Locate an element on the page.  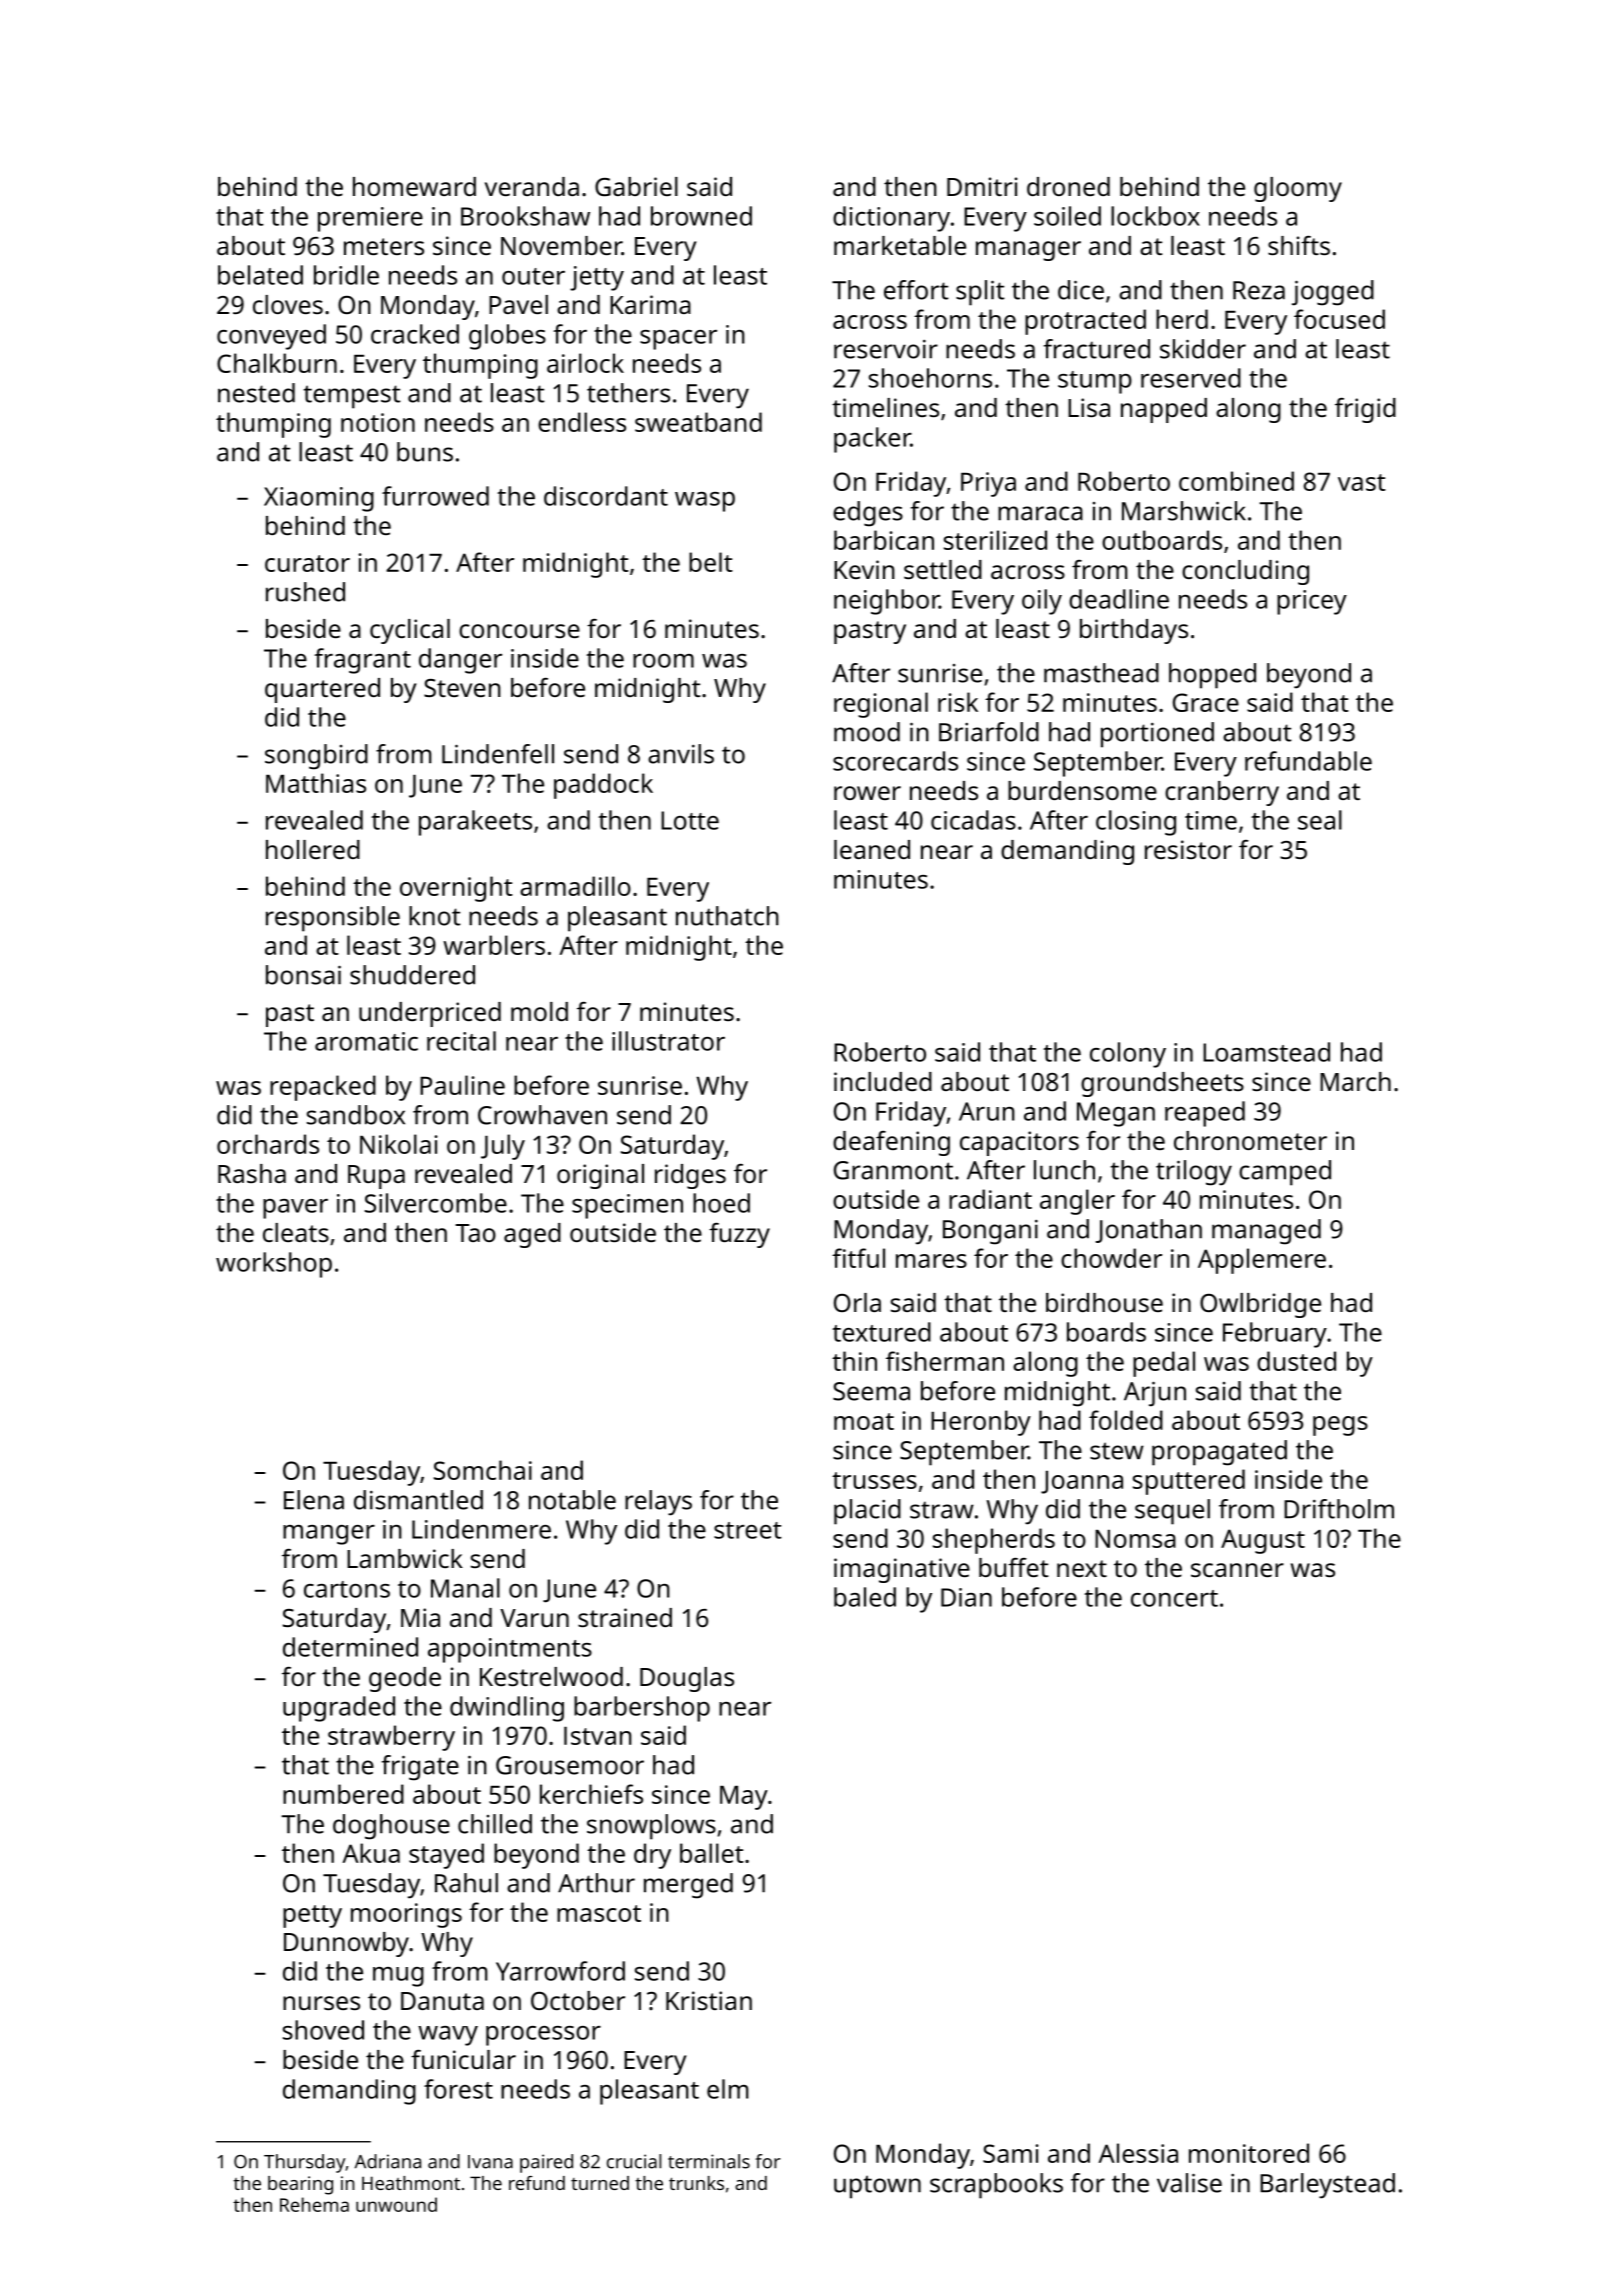
relays is located at coordinates (658, 1503).
